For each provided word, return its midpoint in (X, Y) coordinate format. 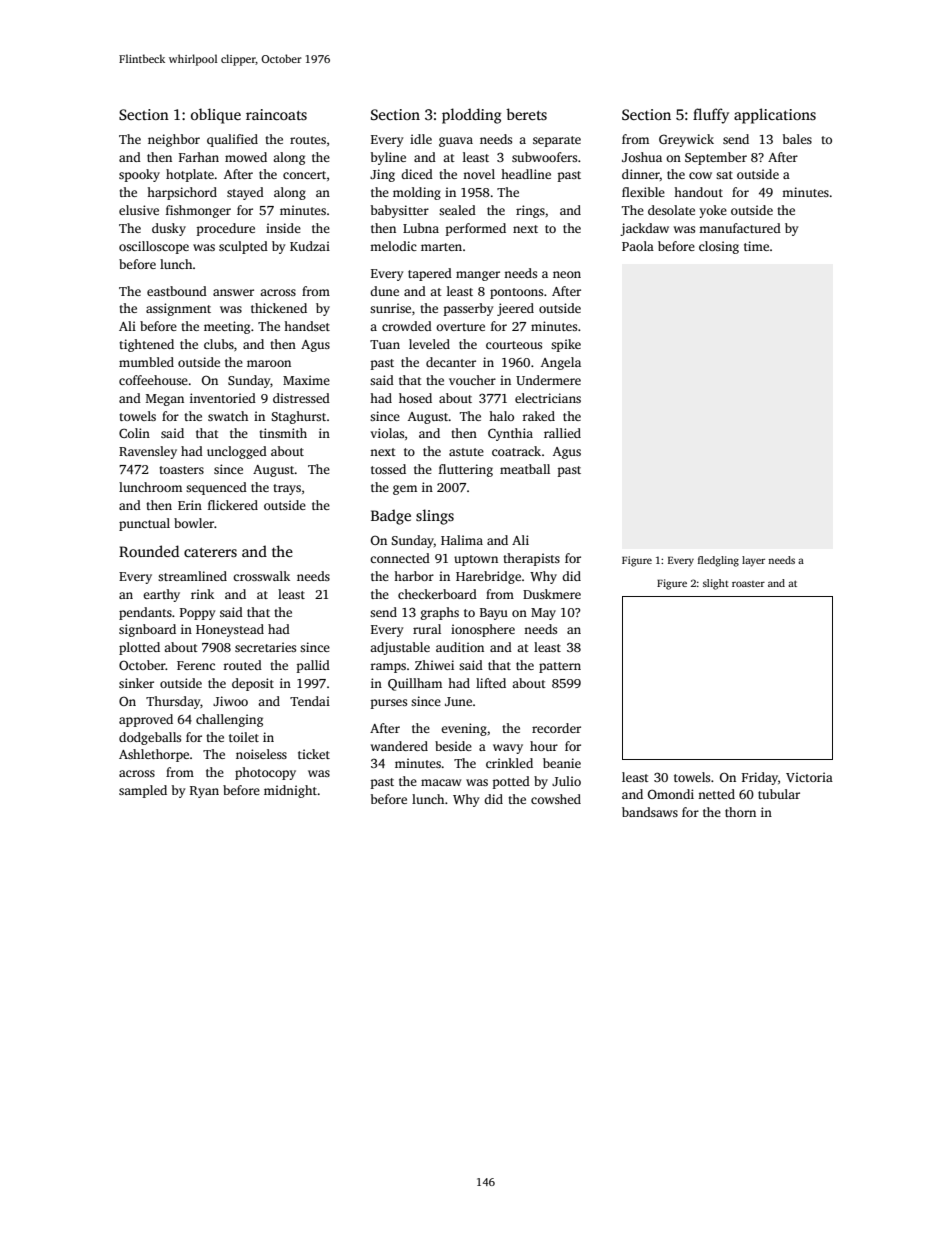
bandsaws (650, 812)
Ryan (204, 792)
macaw (441, 782)
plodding (472, 116)
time (756, 246)
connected (400, 558)
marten (441, 247)
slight (716, 584)
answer (233, 292)
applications (775, 116)
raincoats (276, 114)
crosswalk (261, 576)
